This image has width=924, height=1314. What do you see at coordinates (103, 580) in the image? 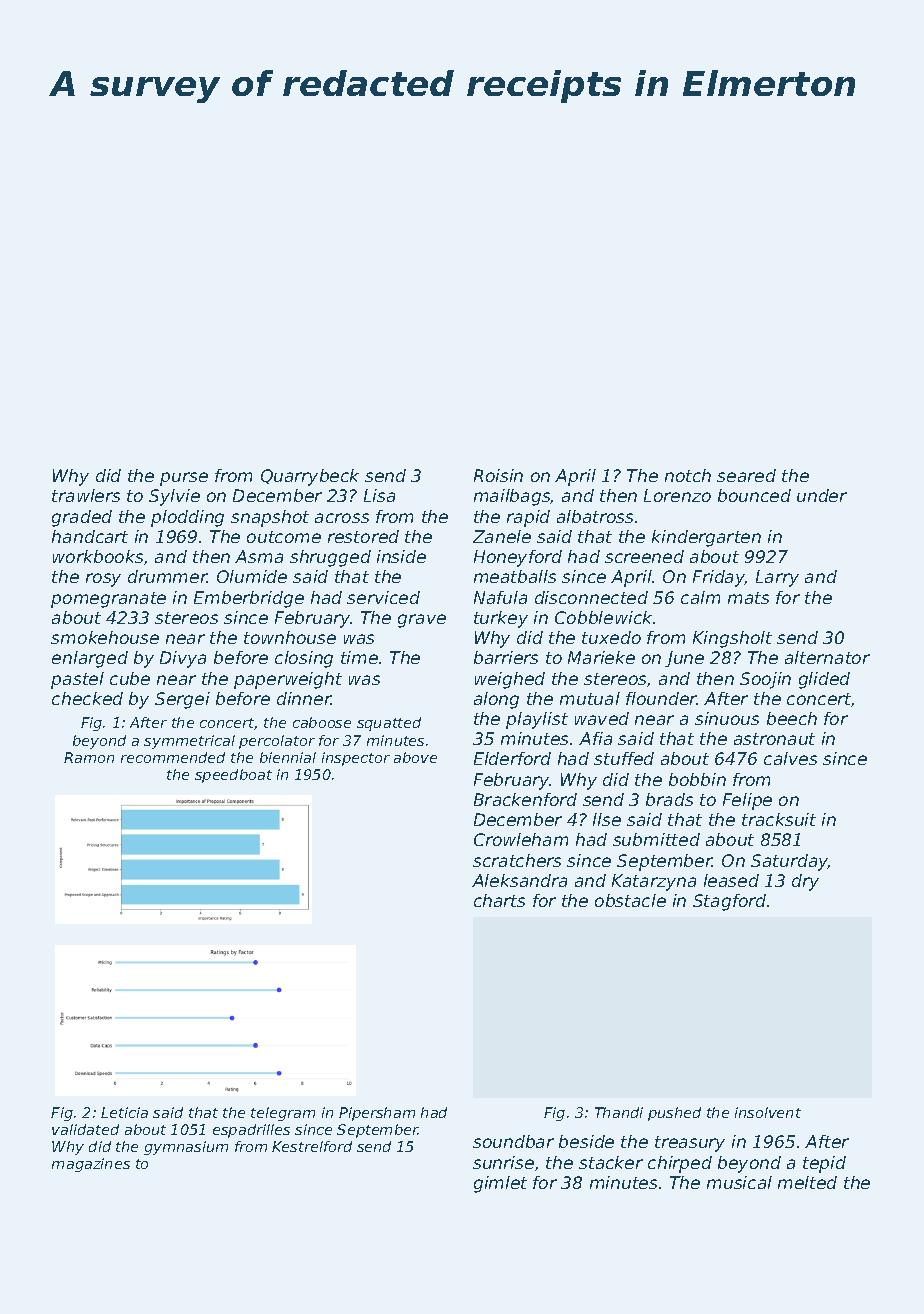
I see `rosy` at bounding box center [103, 580].
